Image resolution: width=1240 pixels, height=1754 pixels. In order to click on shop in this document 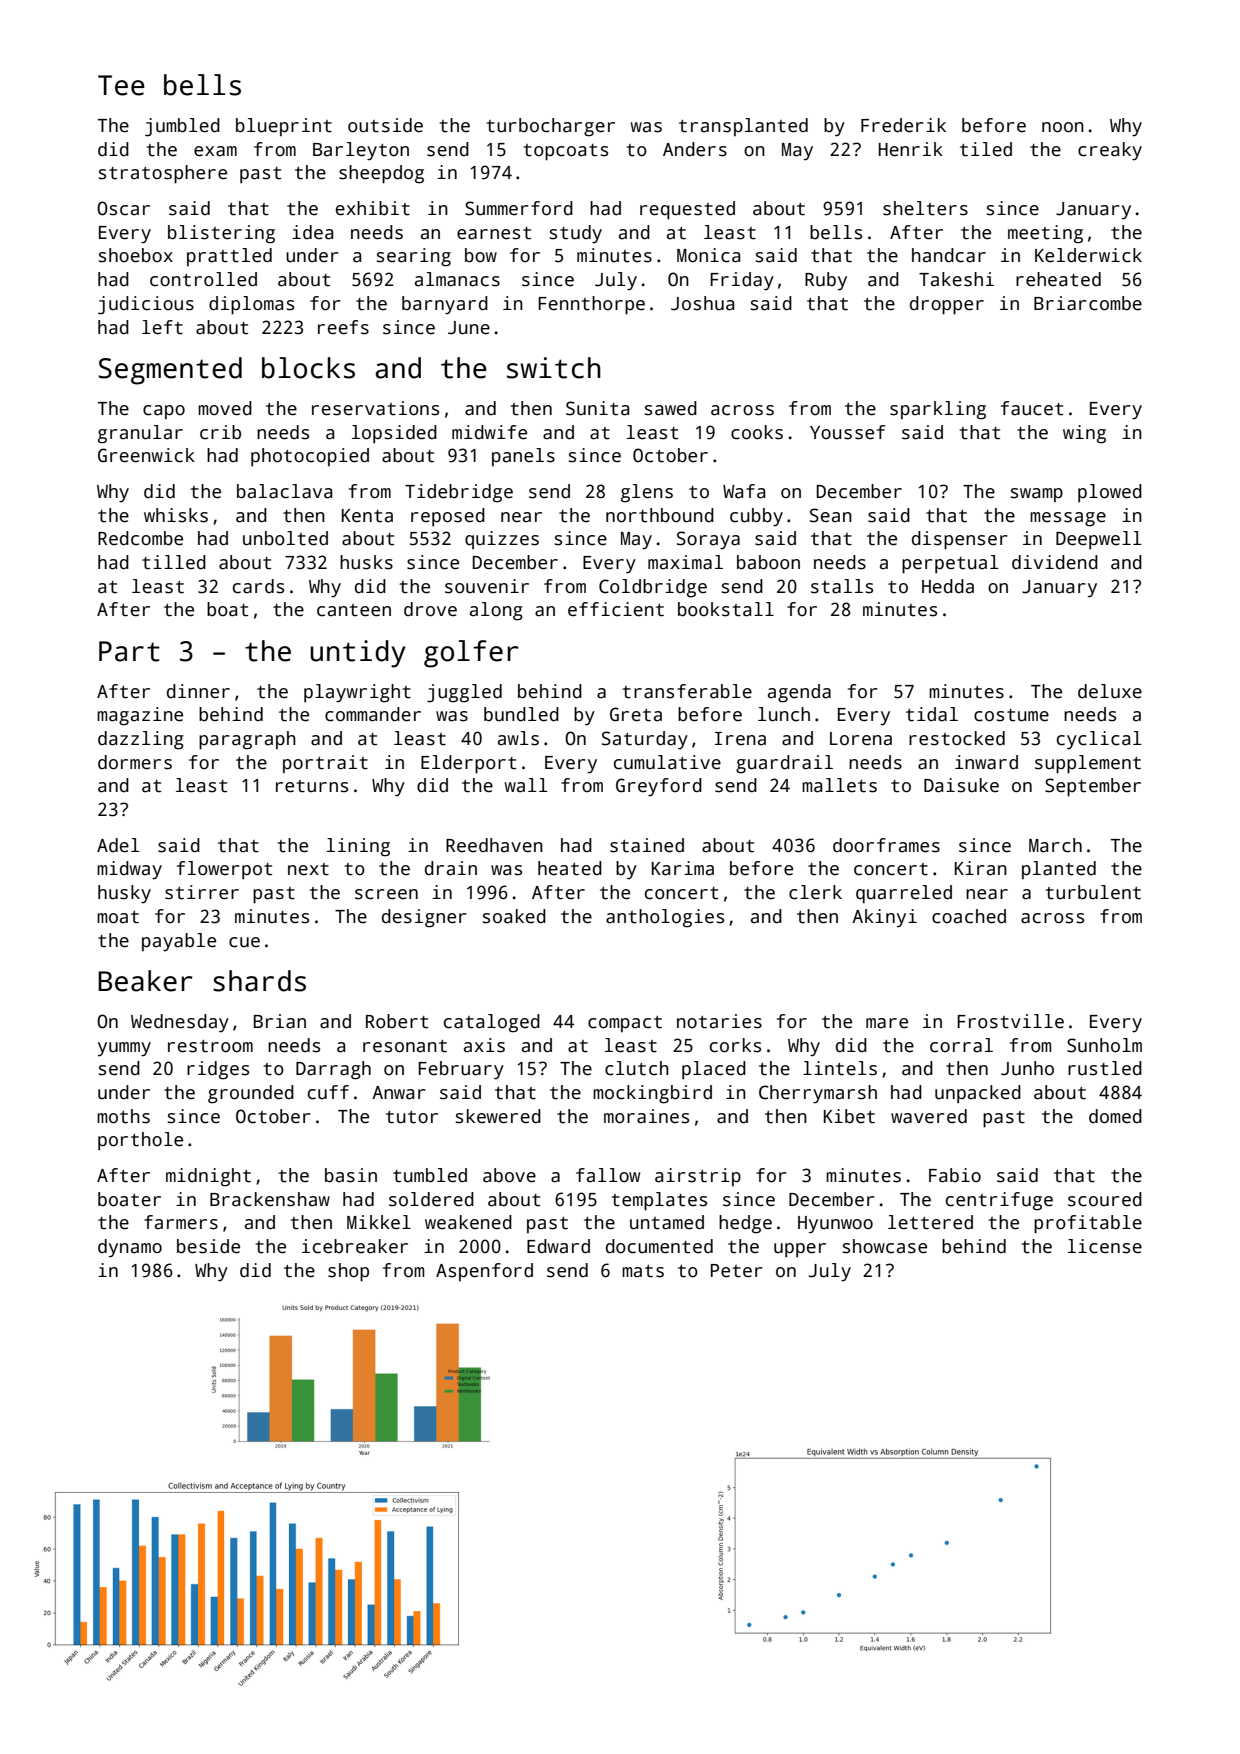, I will do `click(348, 1272)`.
